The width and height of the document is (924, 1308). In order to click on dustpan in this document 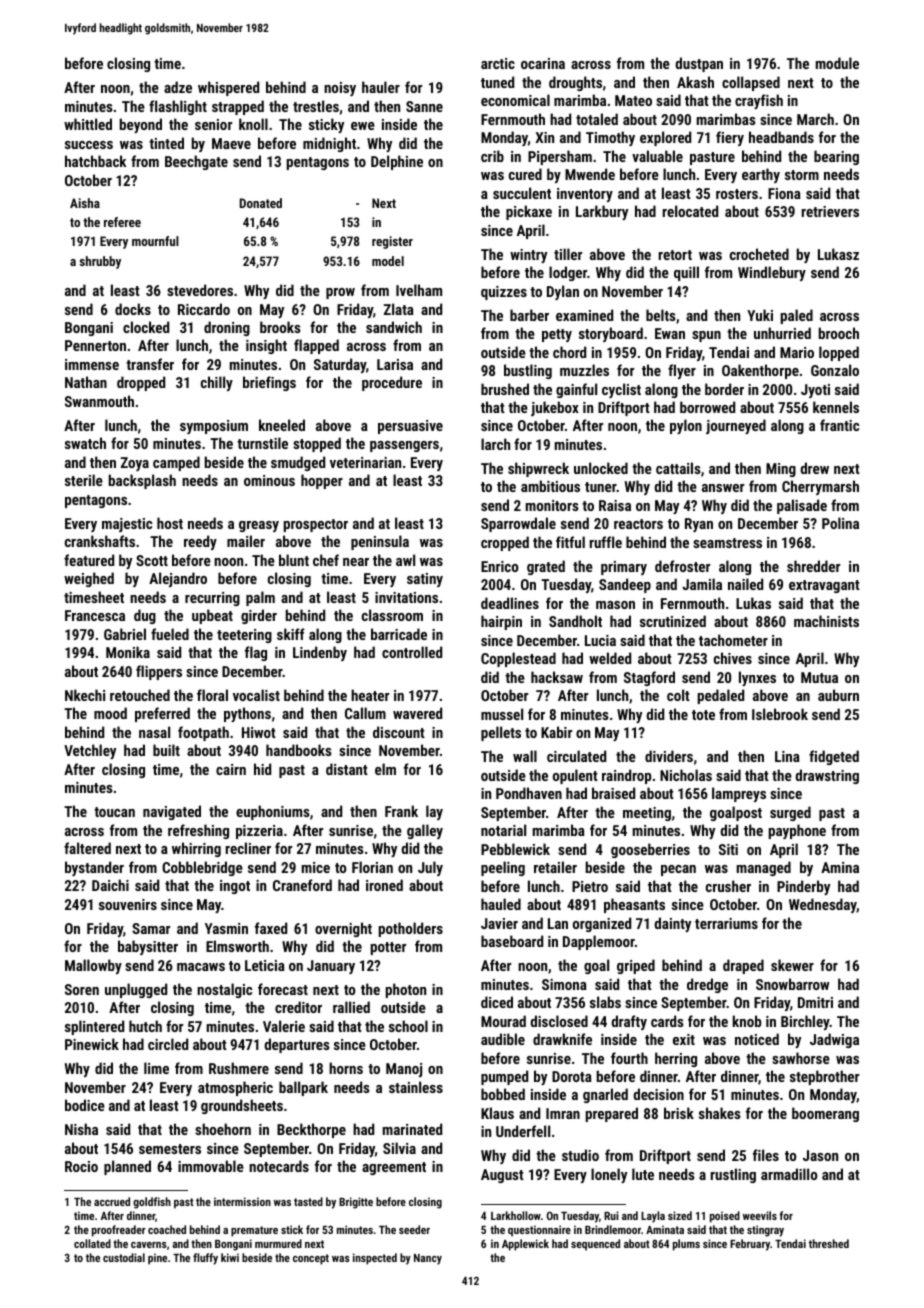, I will do `click(699, 64)`.
